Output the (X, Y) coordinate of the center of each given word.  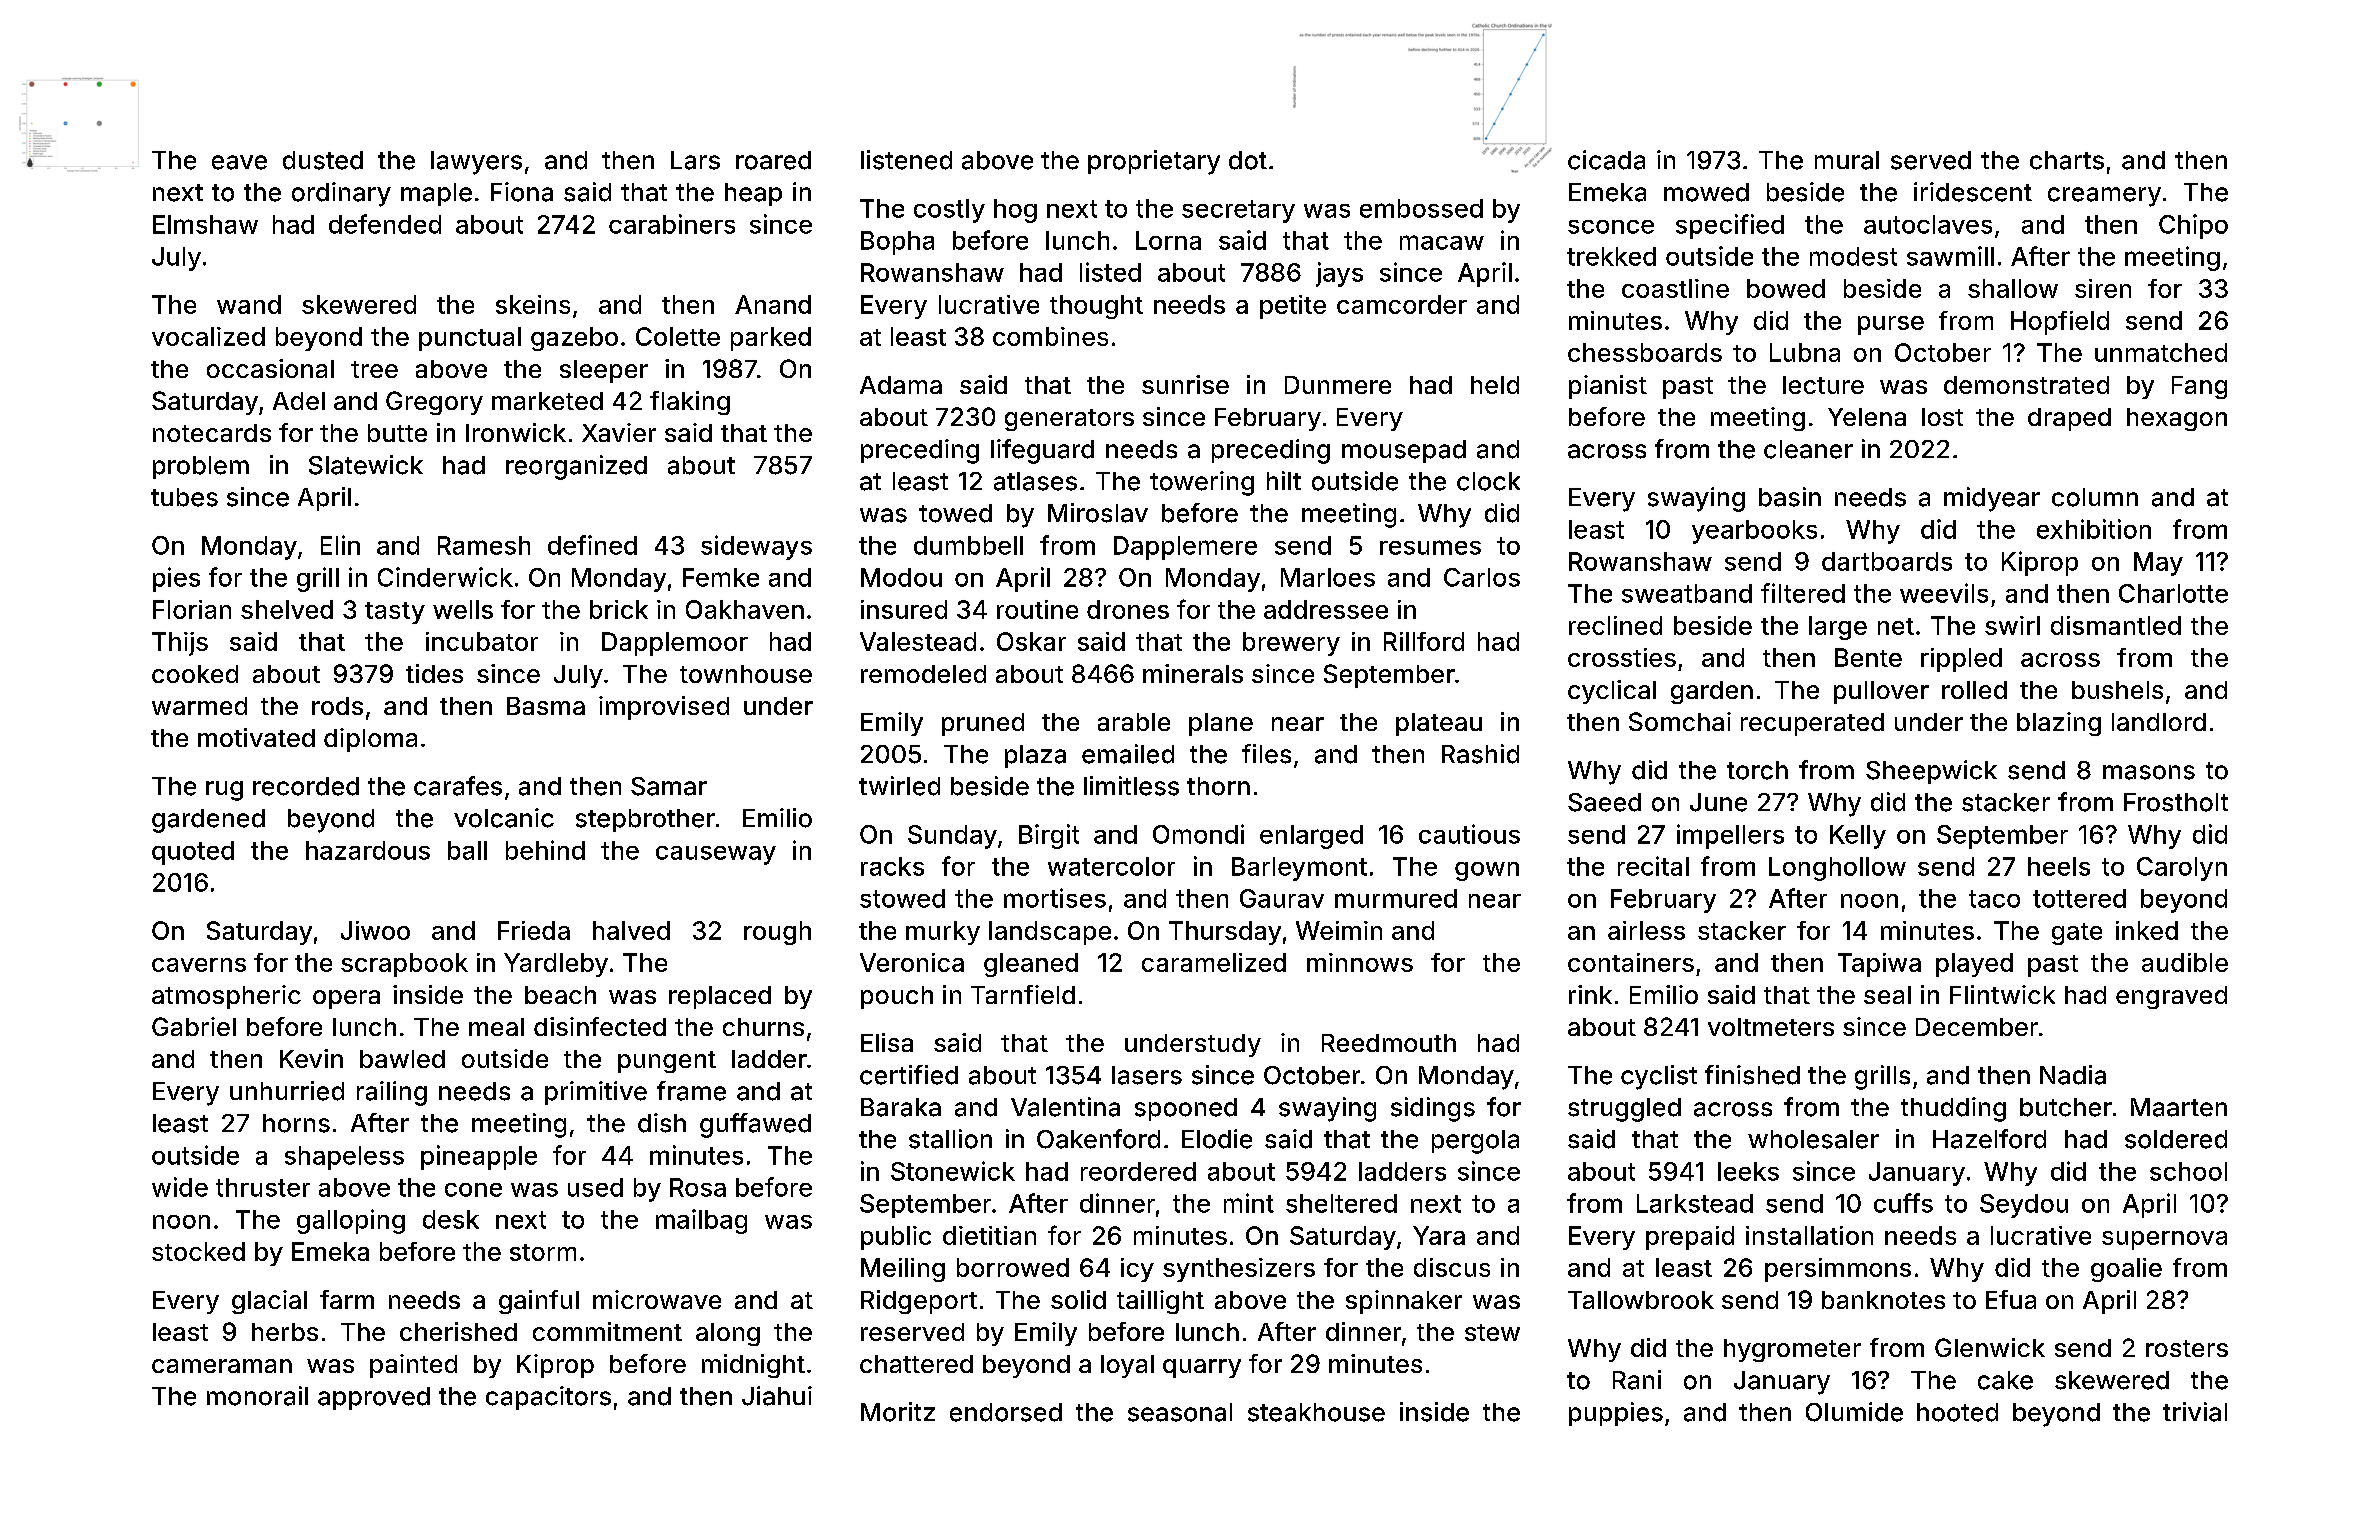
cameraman (222, 1366)
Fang (2199, 387)
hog (1015, 211)
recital (1653, 866)
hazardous (368, 850)
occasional (270, 368)
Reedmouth (1389, 1043)
